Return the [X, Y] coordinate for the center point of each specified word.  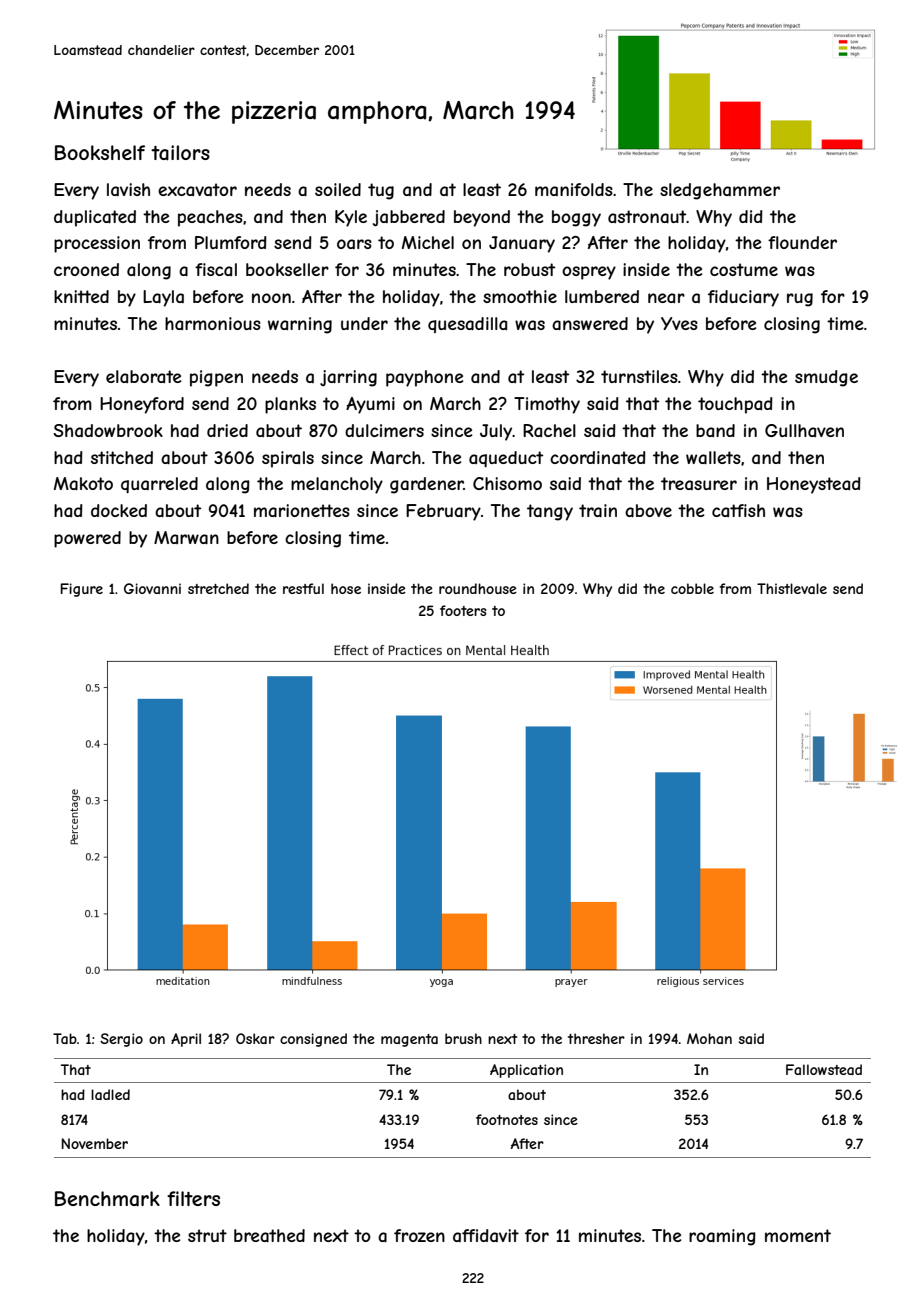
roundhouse [478, 588]
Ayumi [370, 405]
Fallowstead [824, 1069]
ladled [110, 1094]
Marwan [186, 537]
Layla [163, 298]
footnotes [507, 1119]
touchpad [735, 405]
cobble [692, 588]
